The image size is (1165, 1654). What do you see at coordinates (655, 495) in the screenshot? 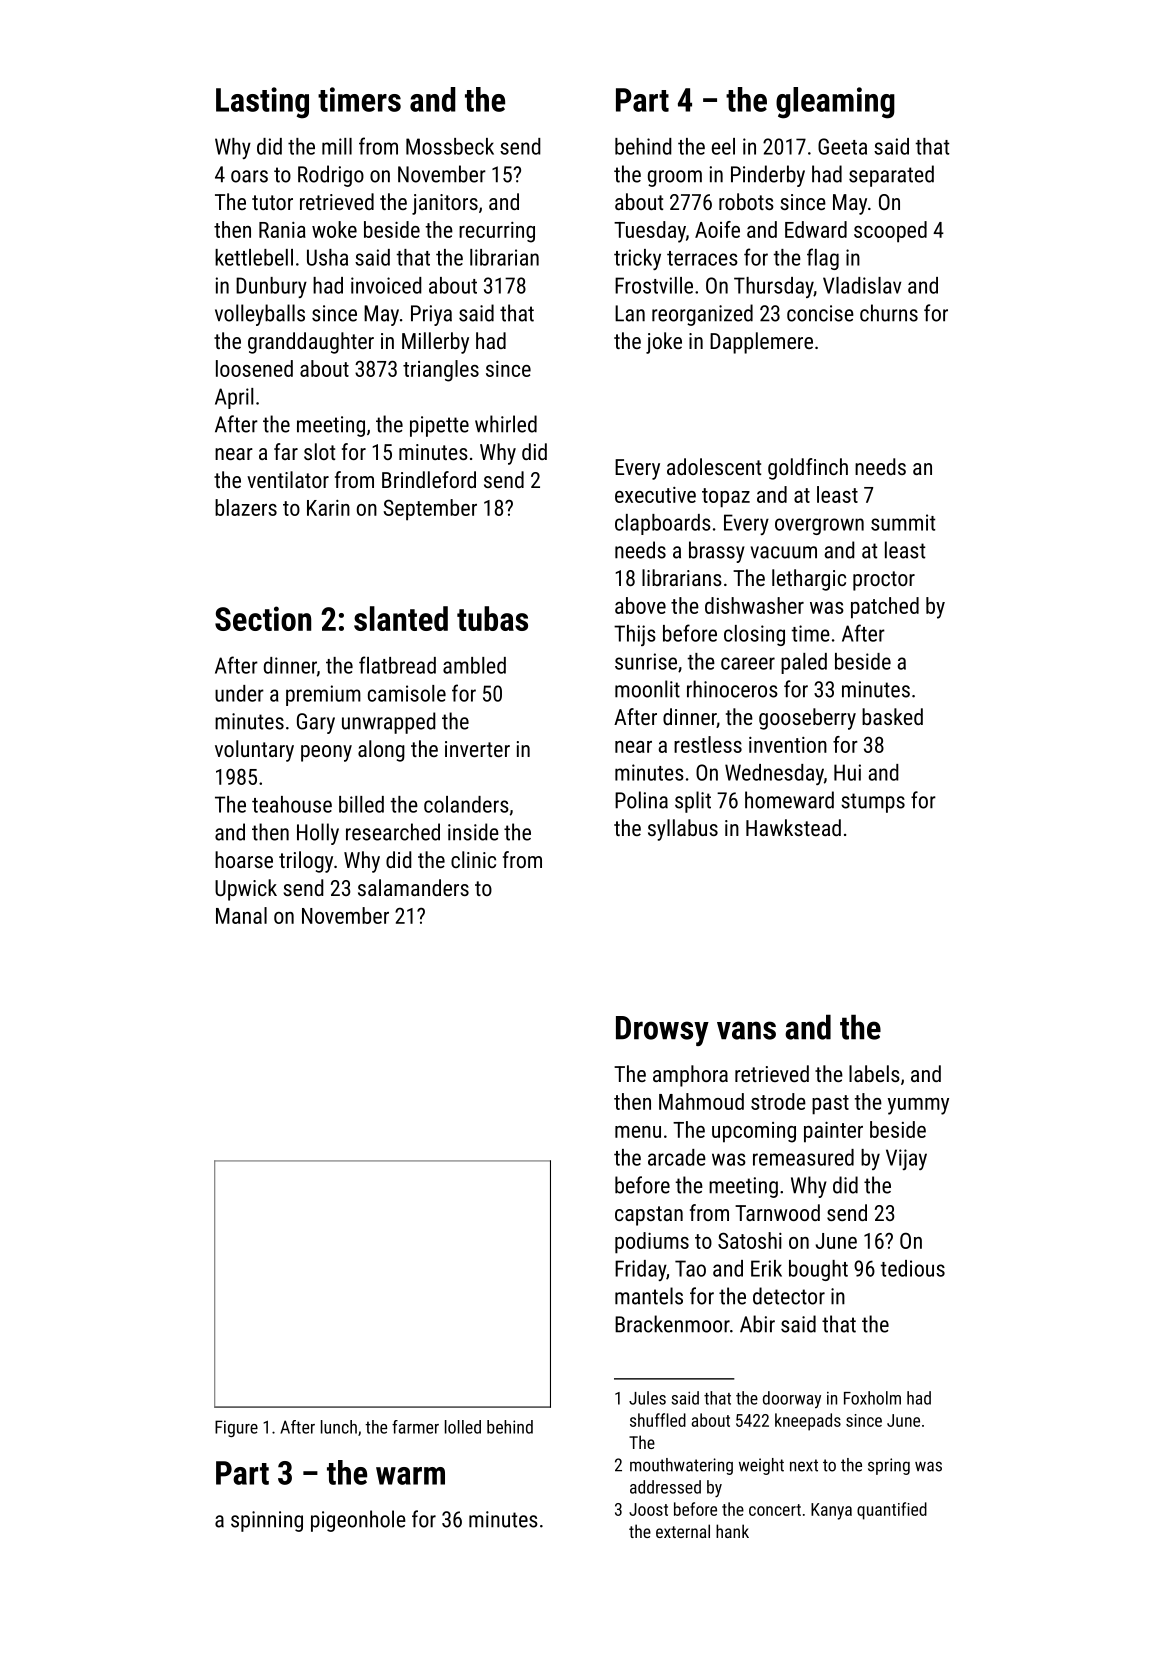
I see `executive` at bounding box center [655, 495].
